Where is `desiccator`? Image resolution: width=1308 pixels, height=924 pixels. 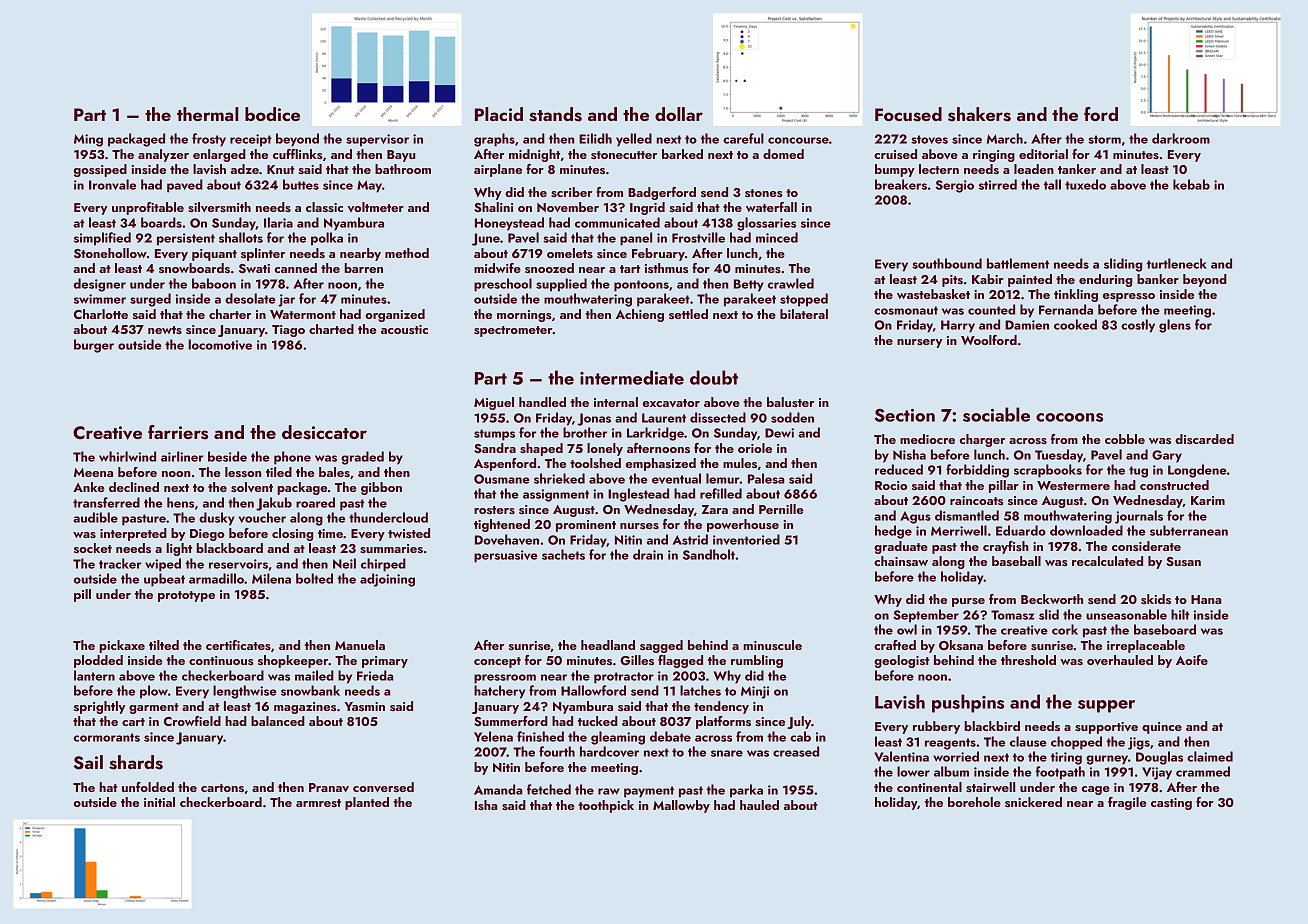 desiccator is located at coordinates (324, 432).
